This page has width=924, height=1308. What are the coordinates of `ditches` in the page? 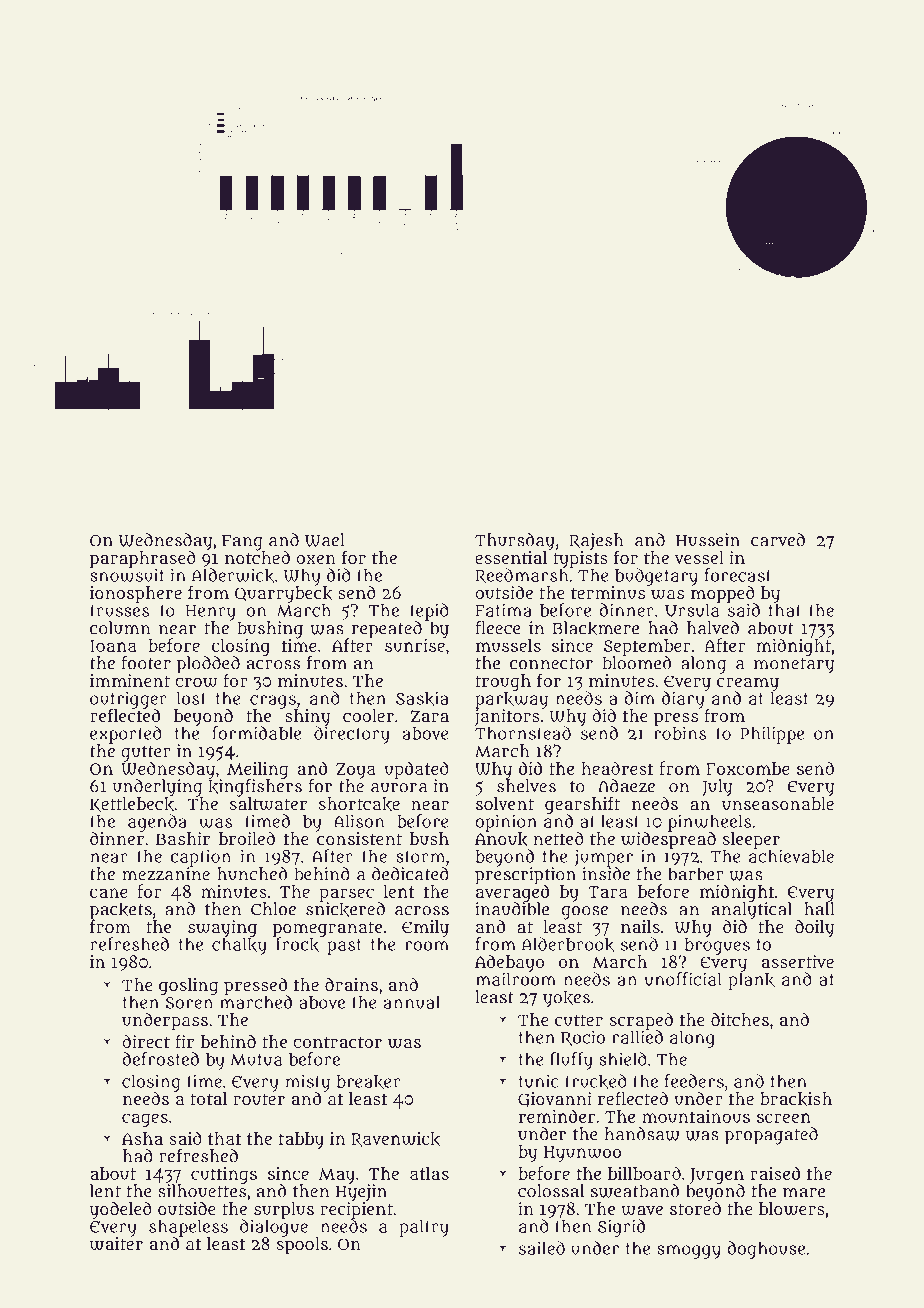 It's located at (740, 1019).
